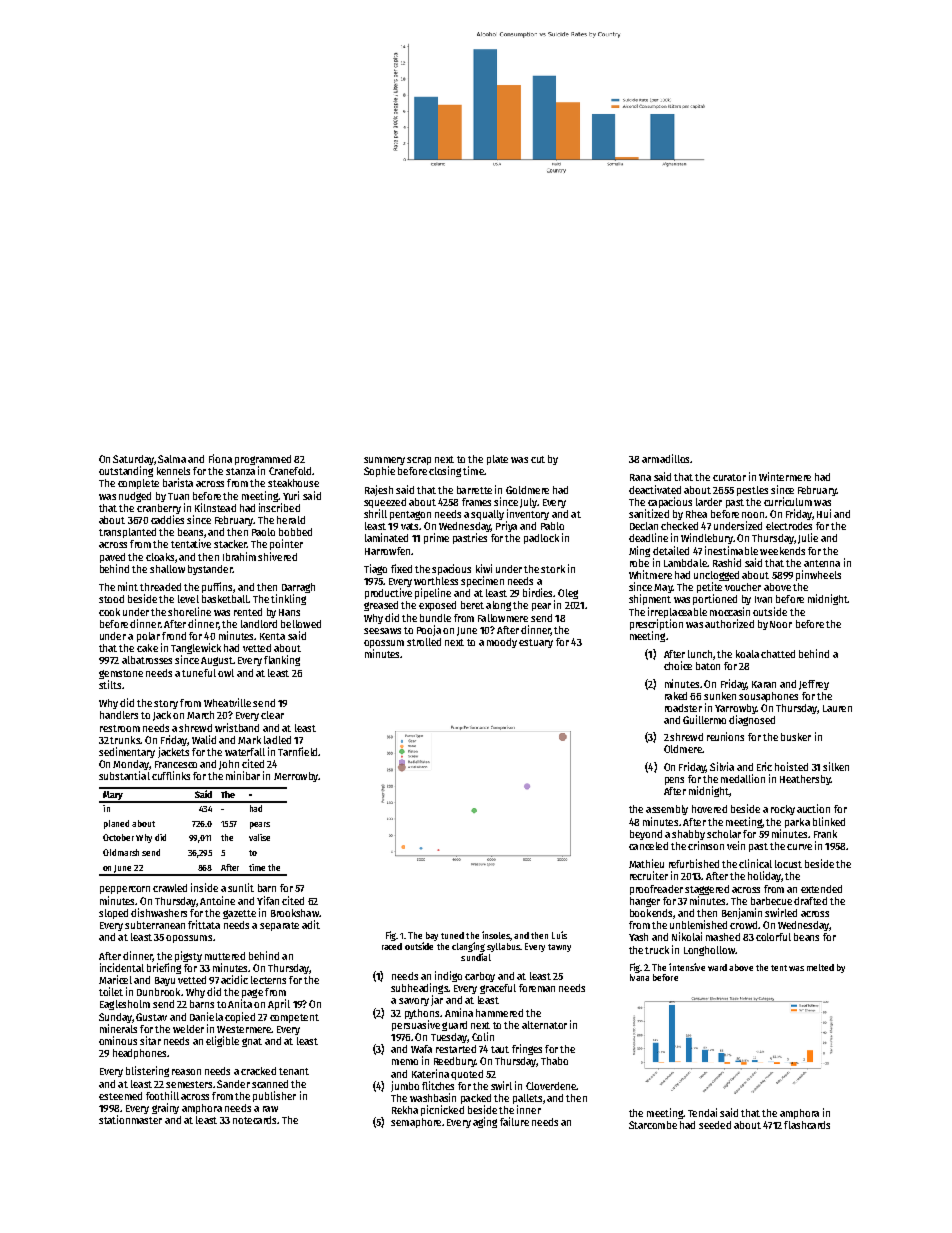 Image resolution: width=952 pixels, height=1233 pixels. What do you see at coordinates (150, 1040) in the image?
I see `sitar` at bounding box center [150, 1040].
